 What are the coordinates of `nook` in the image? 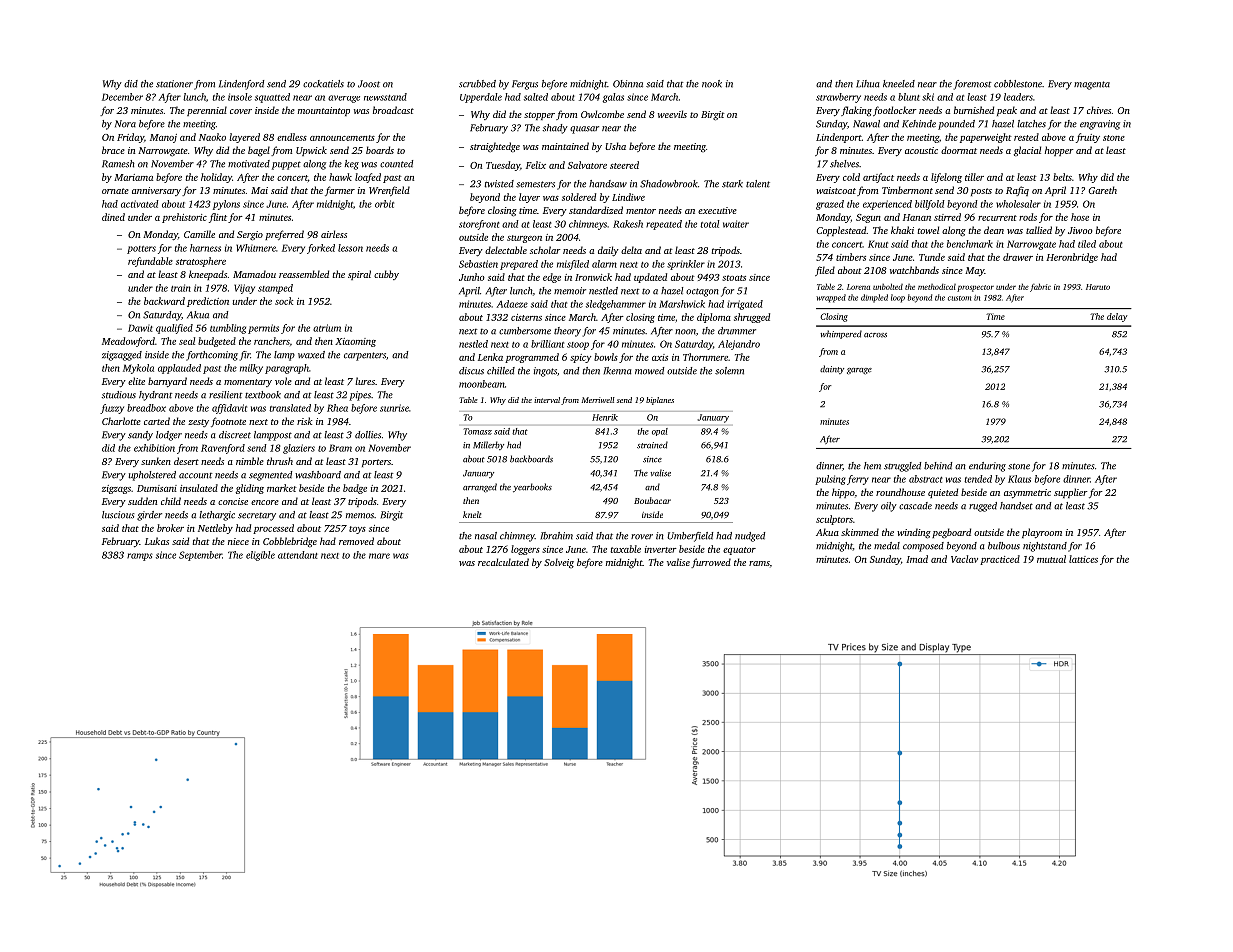 It's located at (712, 84).
